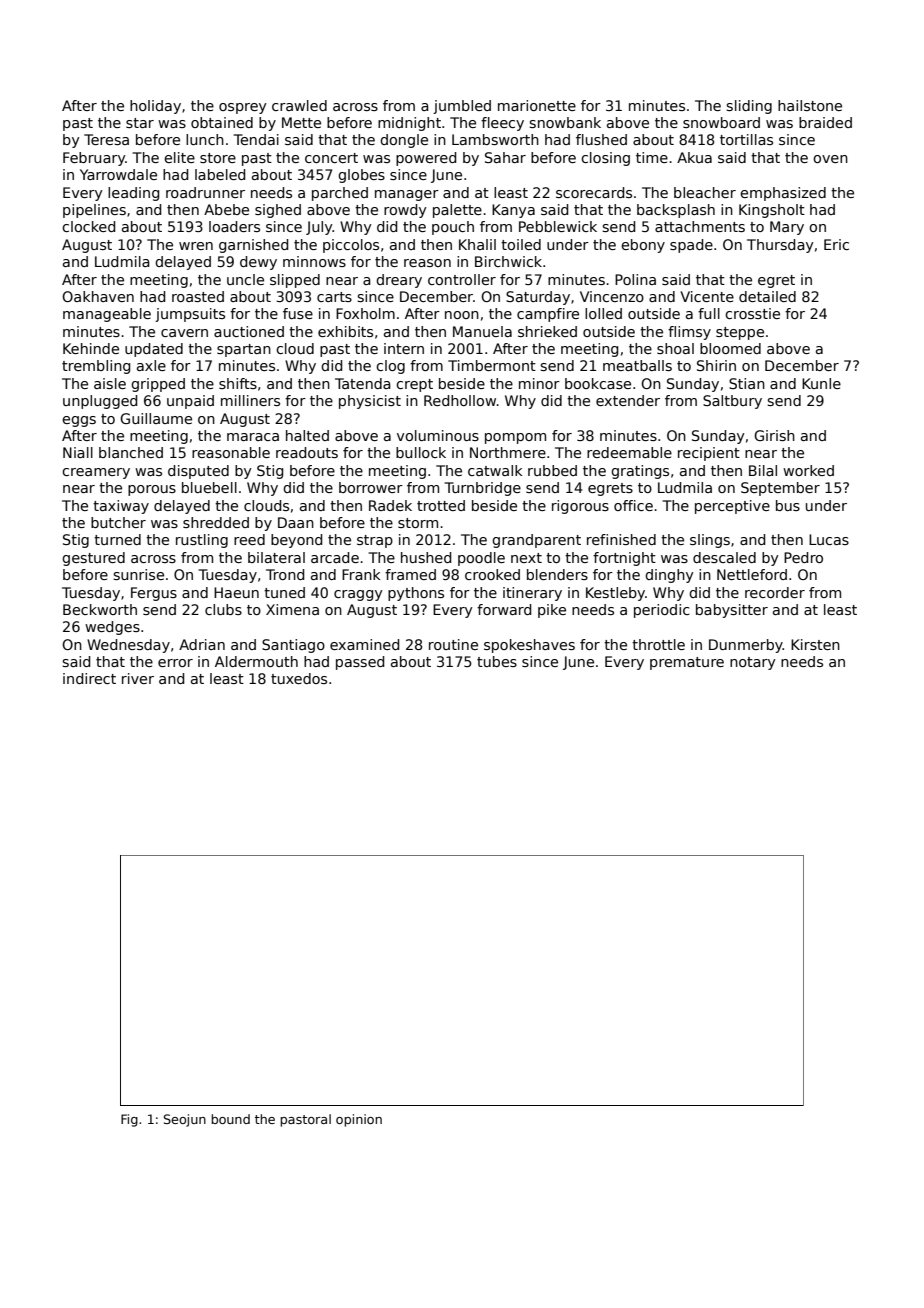 This document has height=1308, width=924. I want to click on blanched, so click(131, 452).
